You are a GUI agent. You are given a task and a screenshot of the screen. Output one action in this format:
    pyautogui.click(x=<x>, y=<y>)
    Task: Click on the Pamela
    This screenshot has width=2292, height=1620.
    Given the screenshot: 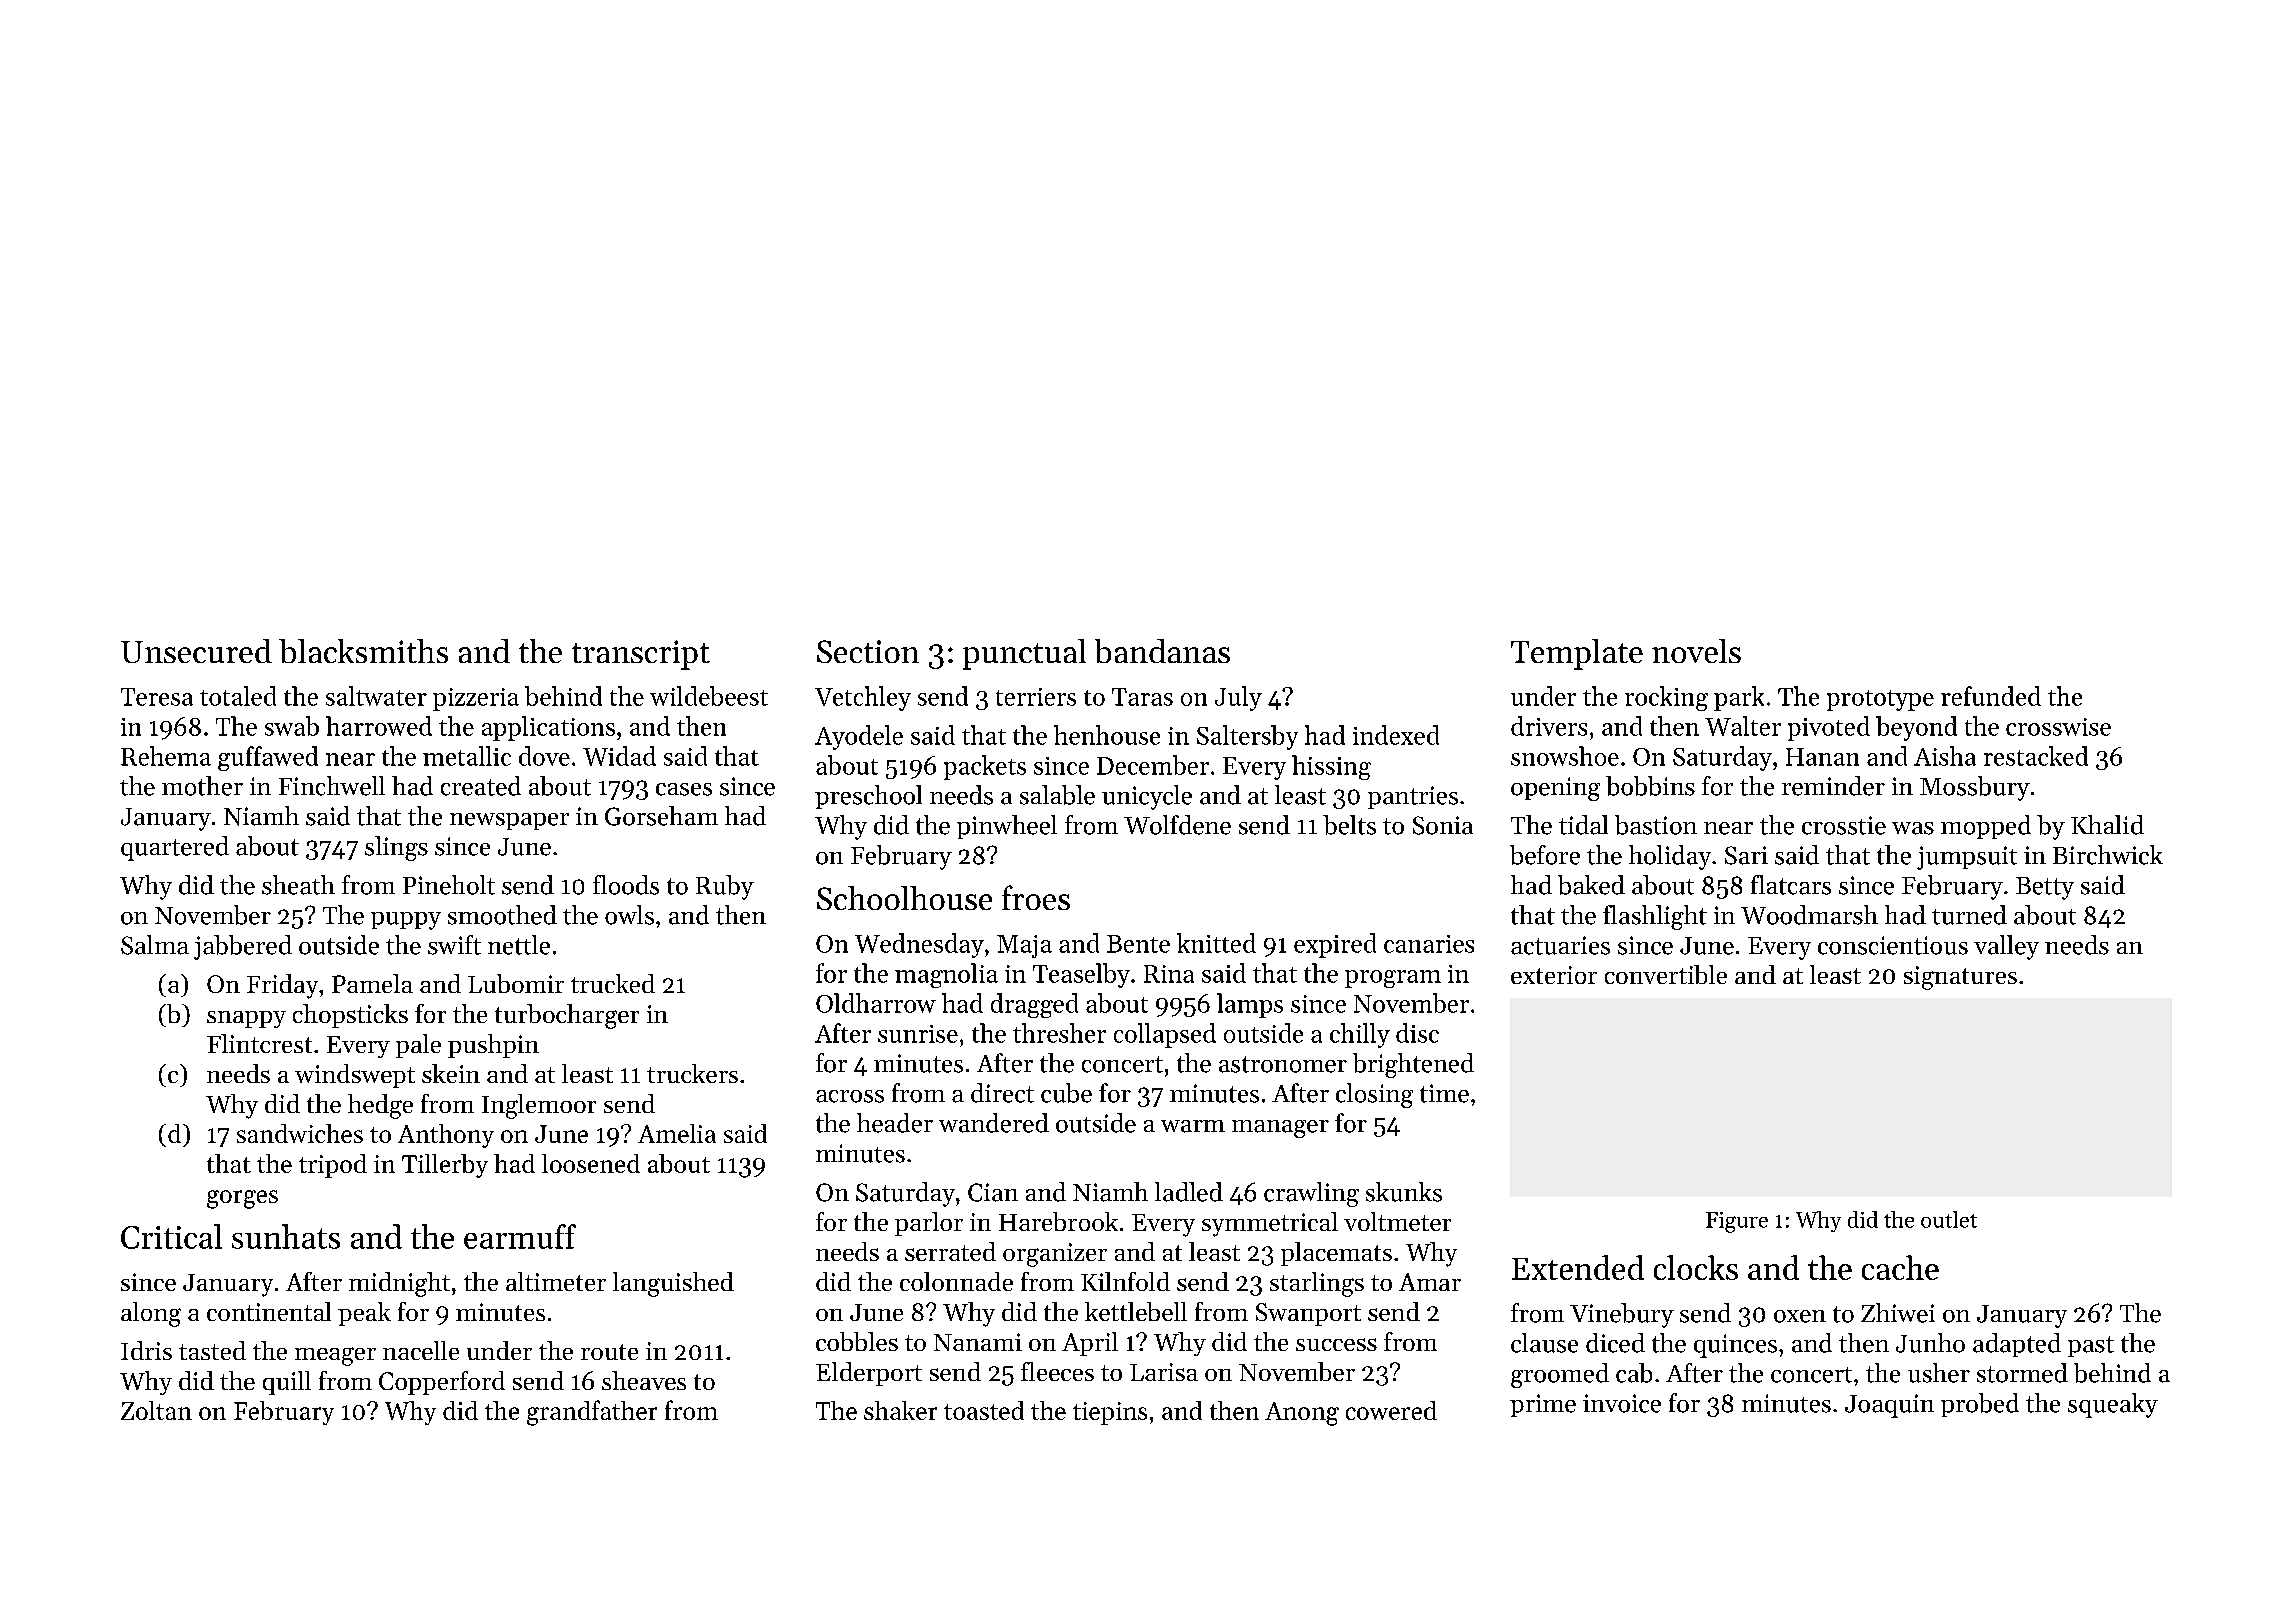 What is the action you would take?
    pyautogui.click(x=372, y=983)
